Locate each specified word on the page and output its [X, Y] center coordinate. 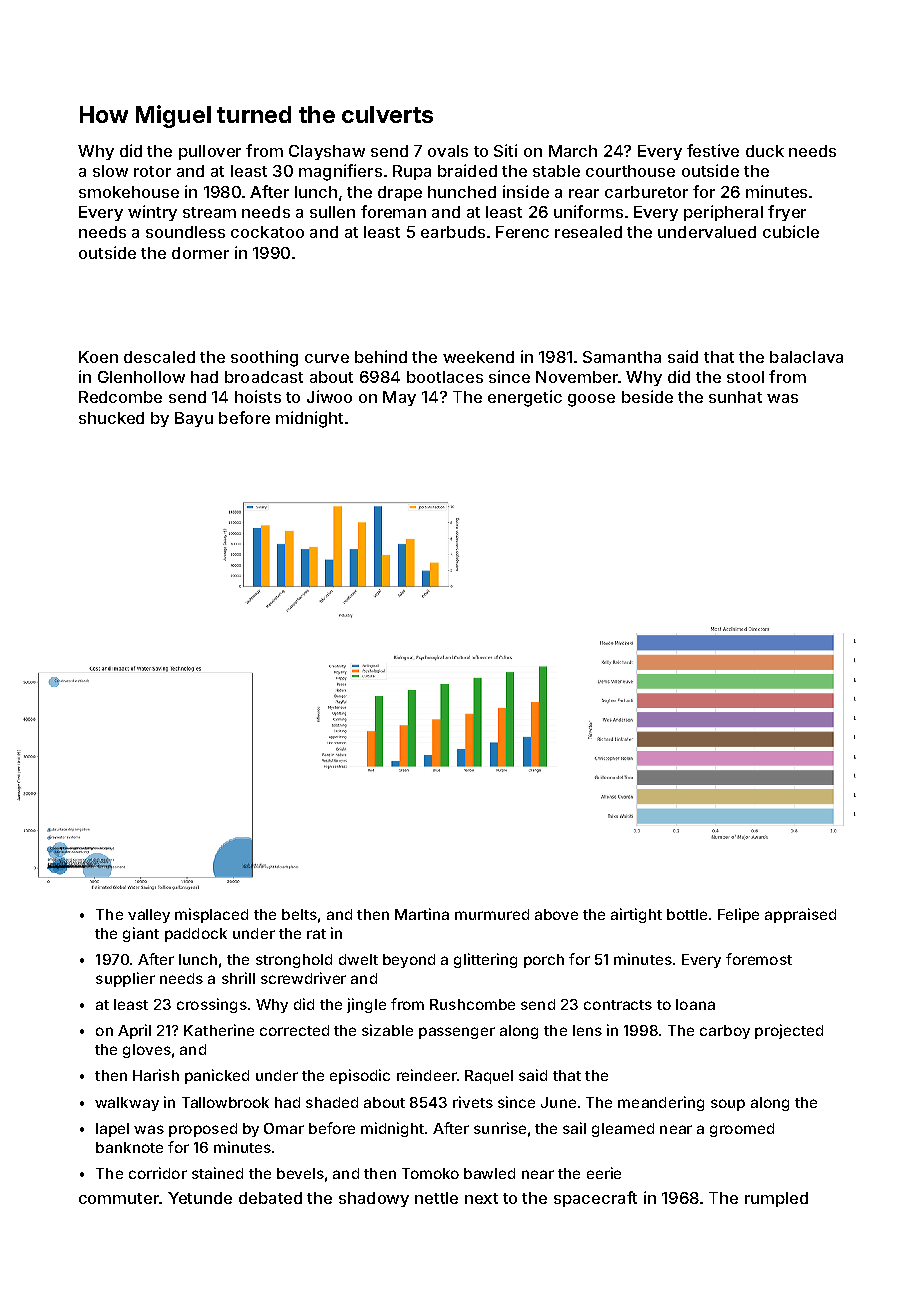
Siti [505, 150]
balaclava [806, 357]
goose [591, 400]
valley [149, 916]
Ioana [695, 1004]
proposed [203, 1130]
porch [544, 961]
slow [110, 171]
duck [765, 151]
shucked [111, 418]
